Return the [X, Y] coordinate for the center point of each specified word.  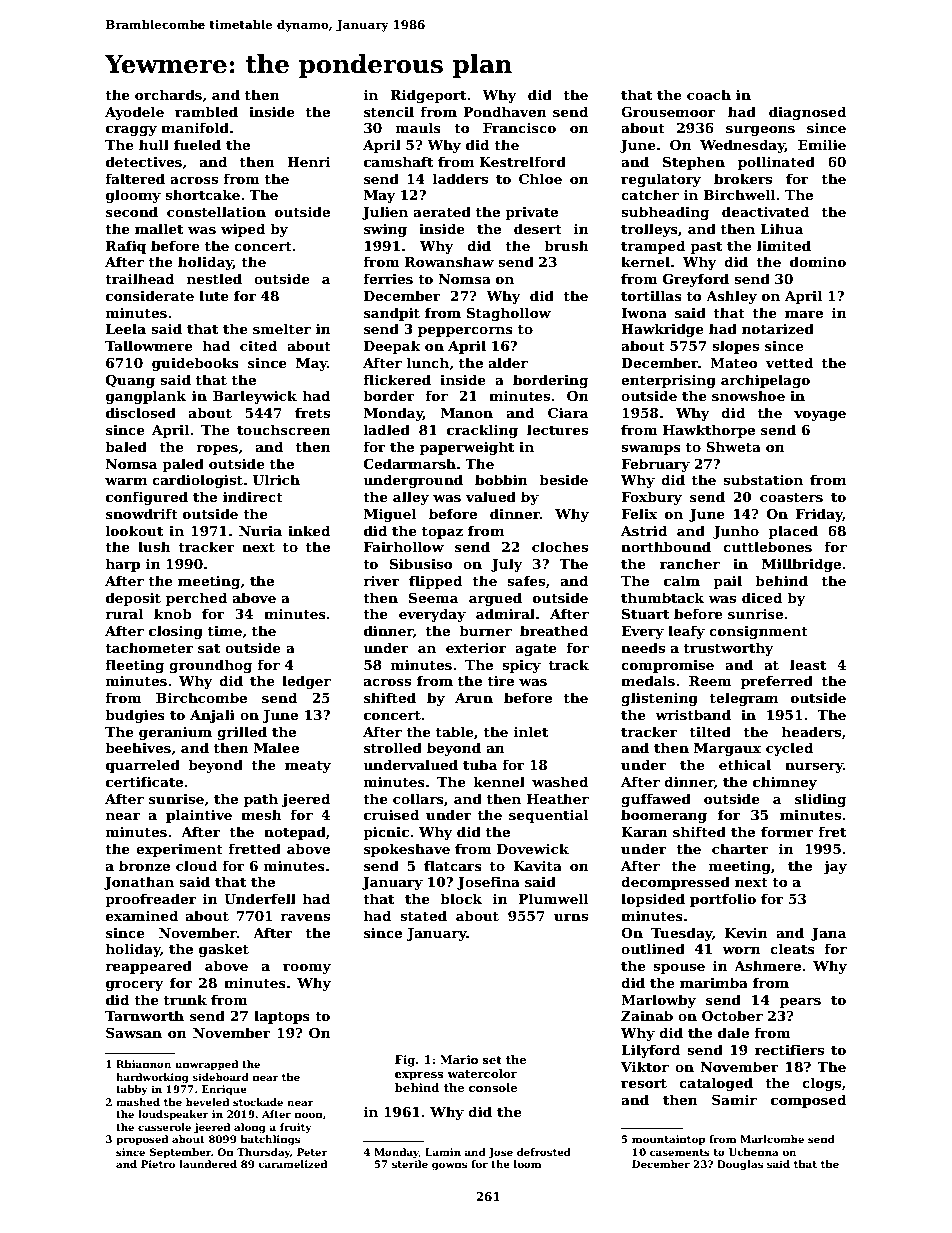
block [461, 898]
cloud [196, 865]
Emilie [822, 144]
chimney [785, 783]
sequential [548, 816]
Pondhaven [505, 111]
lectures [557, 429]
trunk [185, 999]
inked [309, 530]
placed [793, 532]
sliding [820, 800]
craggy [131, 131]
